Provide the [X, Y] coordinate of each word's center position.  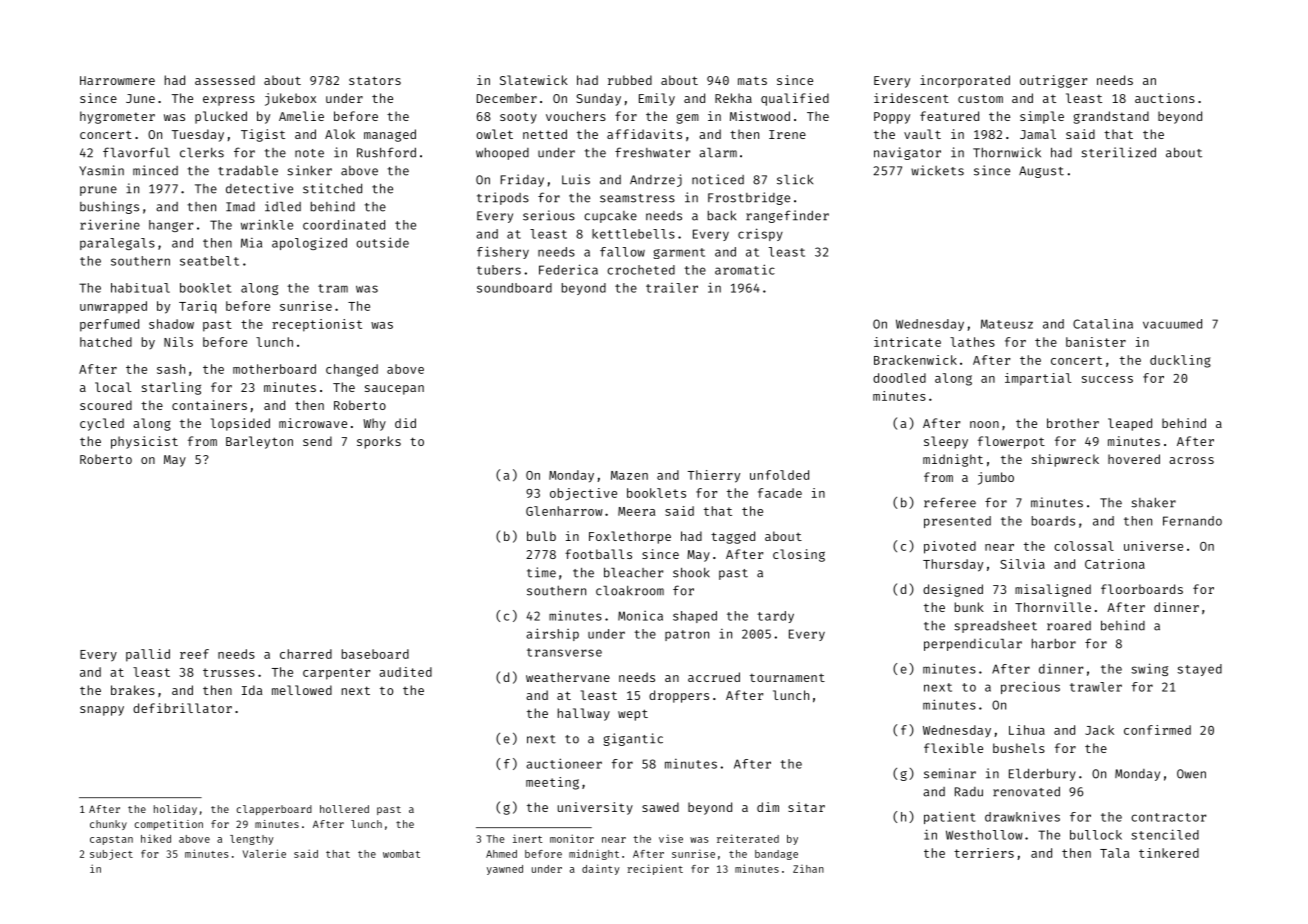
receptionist [317, 325]
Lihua [1027, 730]
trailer [672, 288]
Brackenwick [915, 360]
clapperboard [274, 810]
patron [687, 635]
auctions [1165, 98]
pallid [148, 655]
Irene [787, 134]
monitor [572, 838]
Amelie [301, 116]
